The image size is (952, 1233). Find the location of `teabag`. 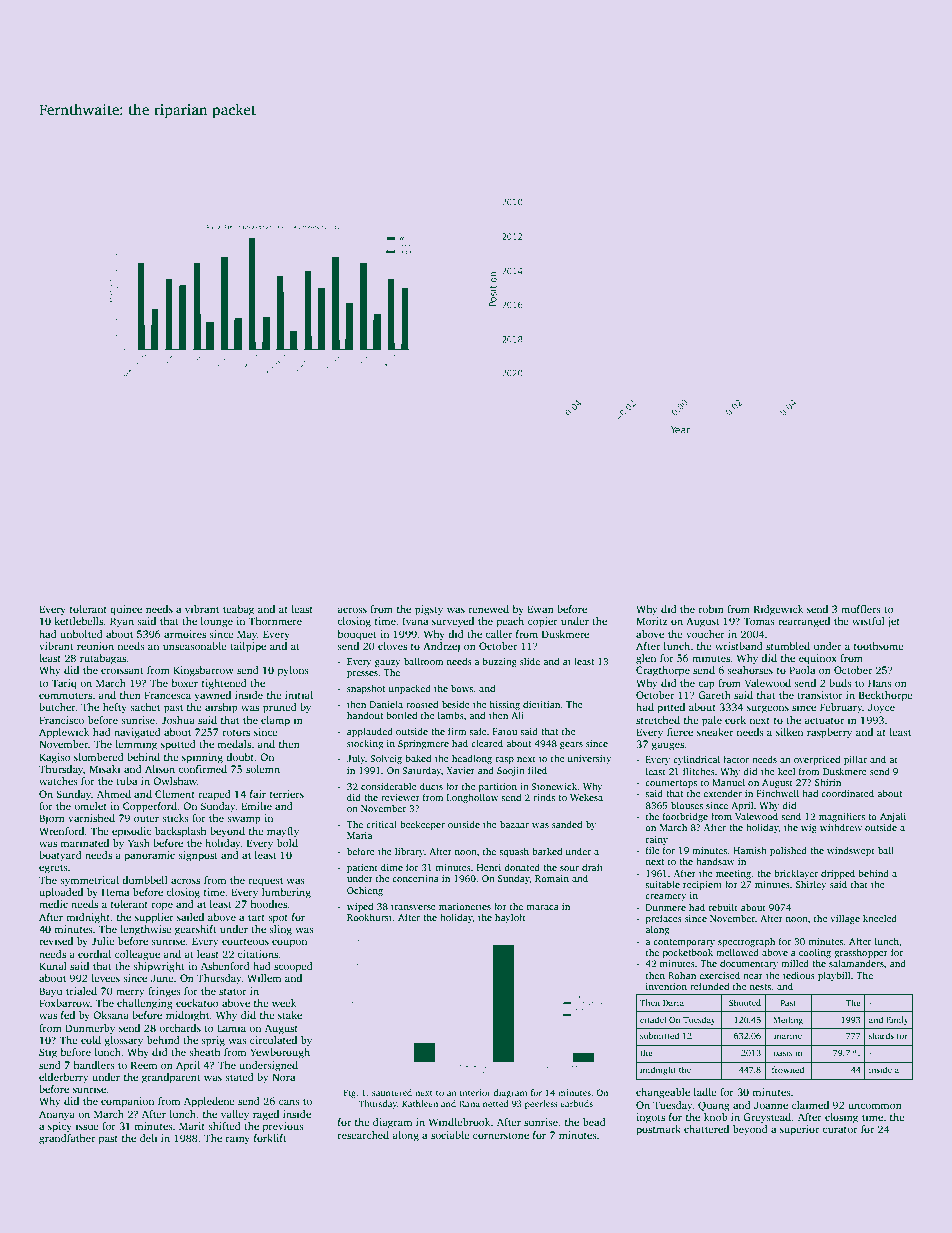

teabag is located at coordinates (238, 610).
